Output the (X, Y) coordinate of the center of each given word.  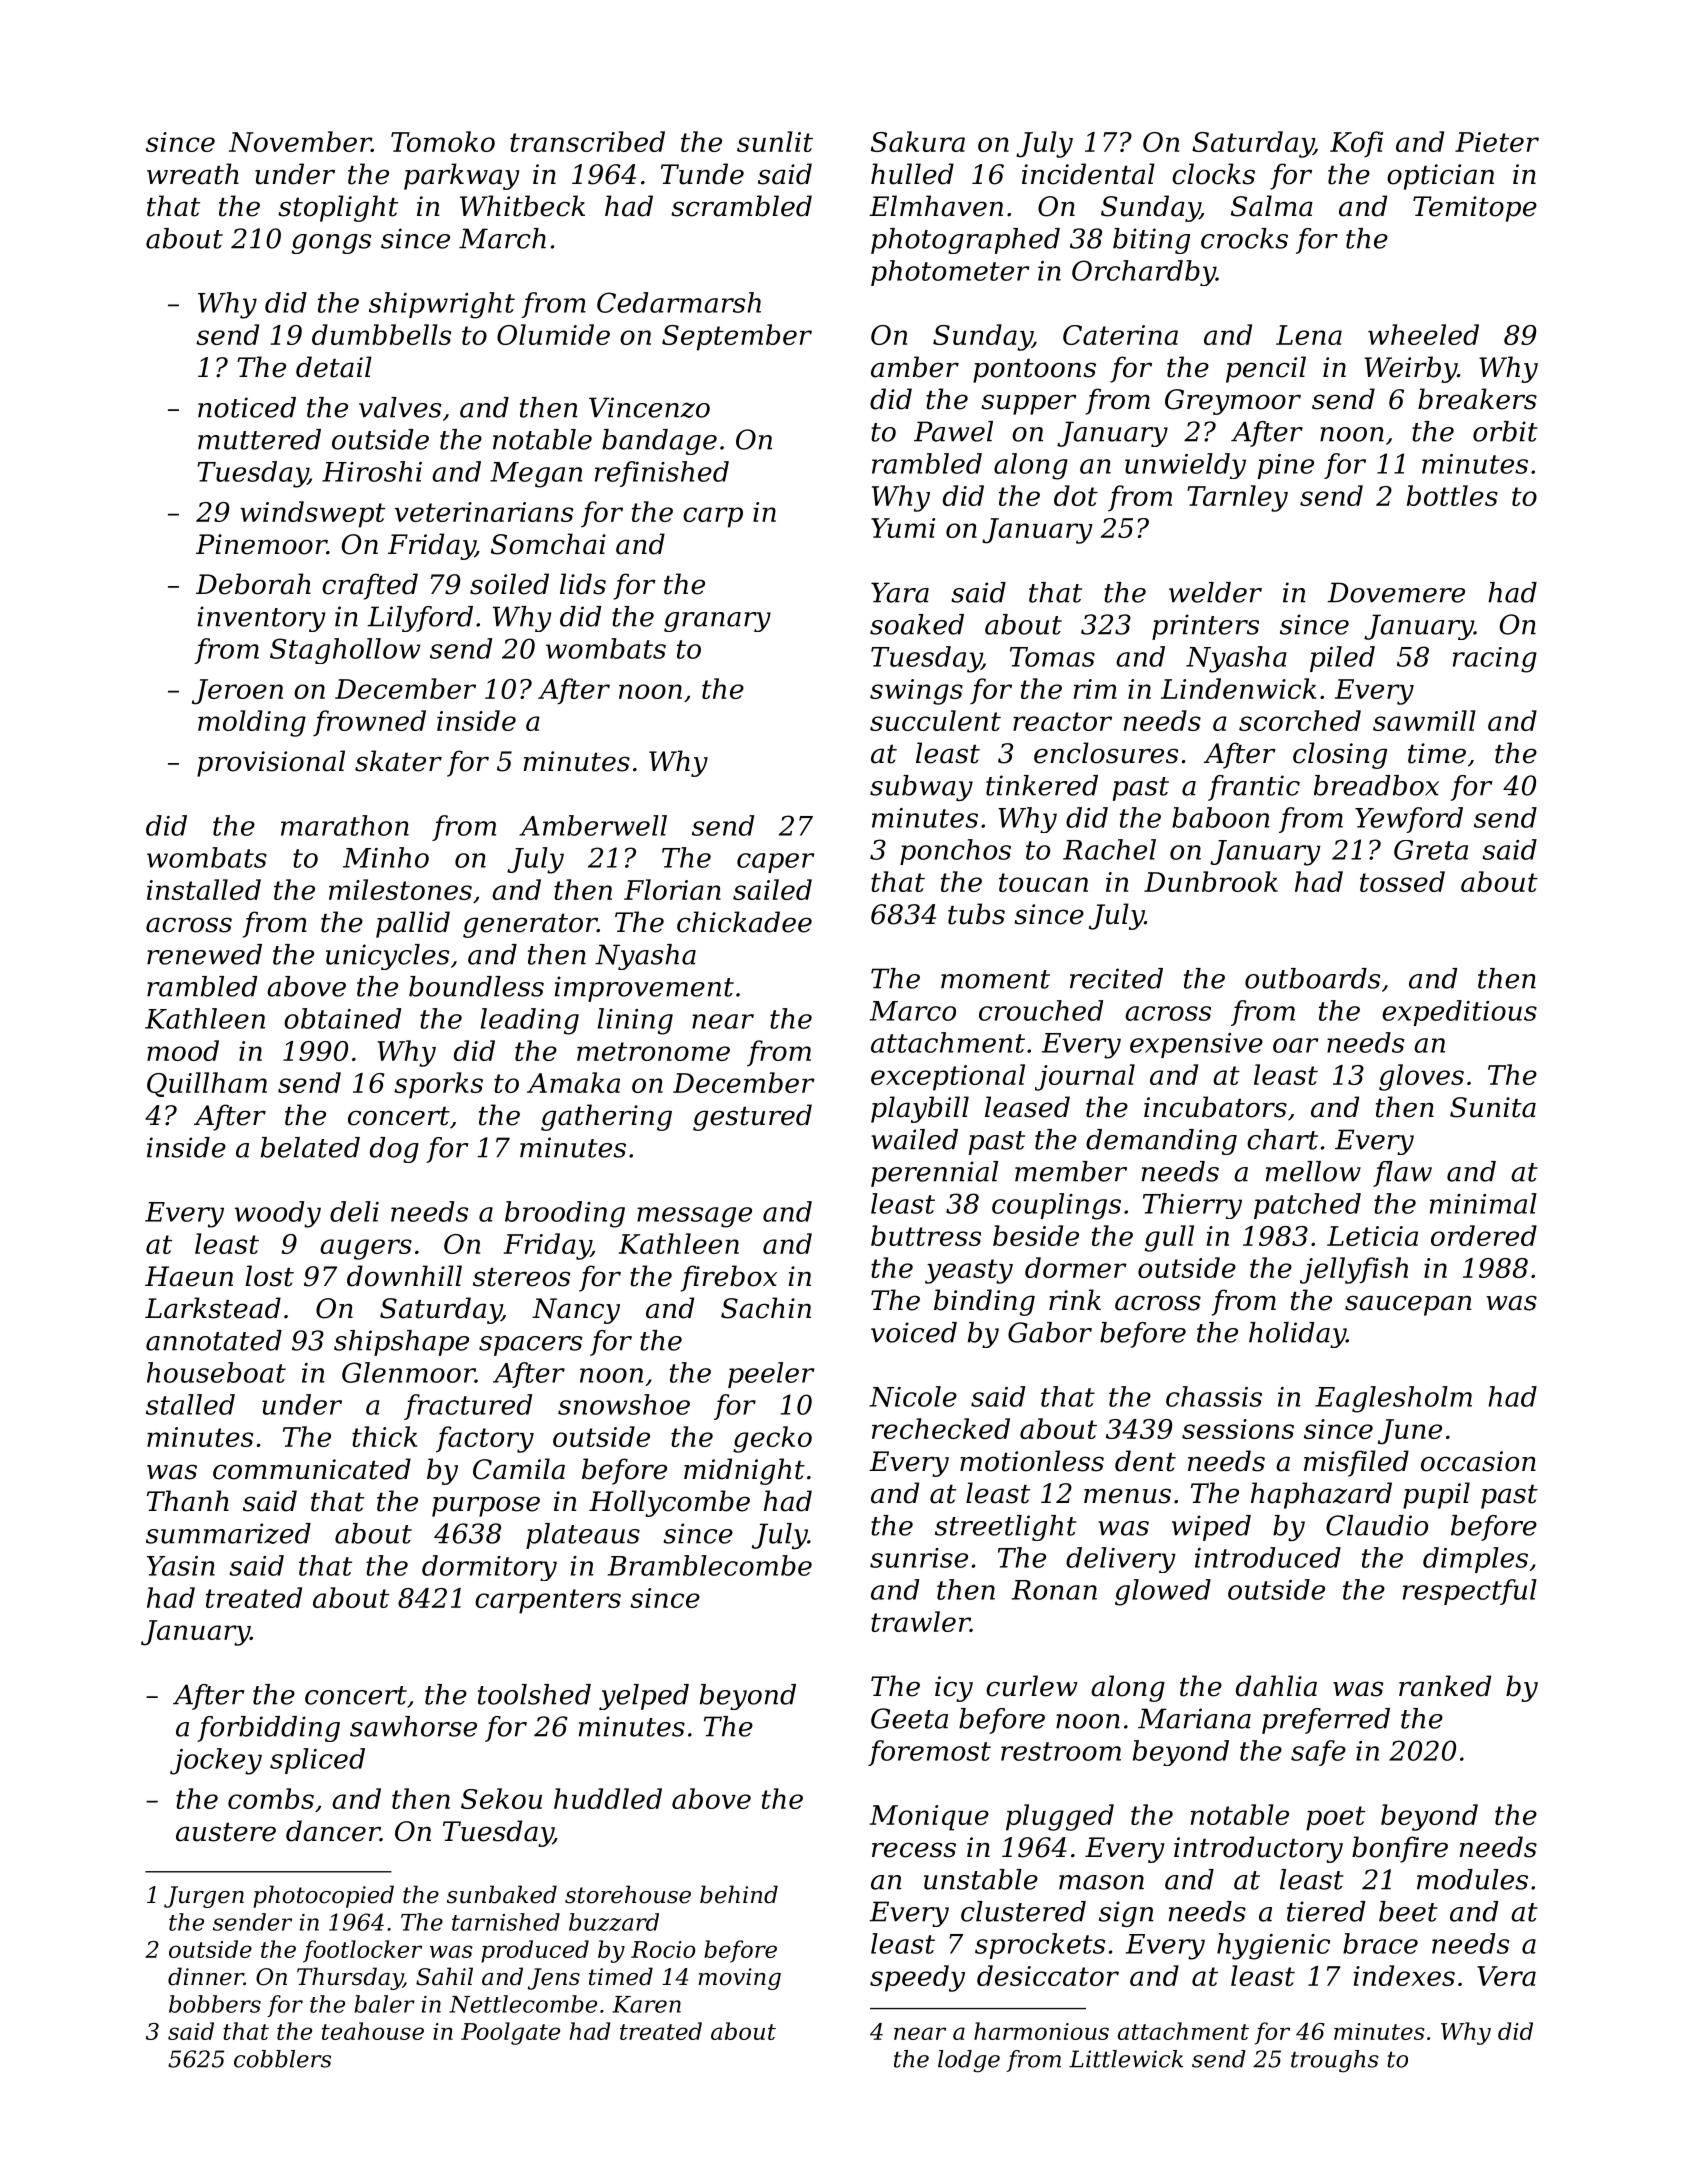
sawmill (1424, 720)
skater (398, 761)
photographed (965, 241)
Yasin (181, 1566)
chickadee (744, 922)
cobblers (282, 2059)
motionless (1032, 1461)
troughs (1335, 2061)
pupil (1436, 1495)
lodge (969, 2061)
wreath (193, 174)
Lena (1309, 335)
